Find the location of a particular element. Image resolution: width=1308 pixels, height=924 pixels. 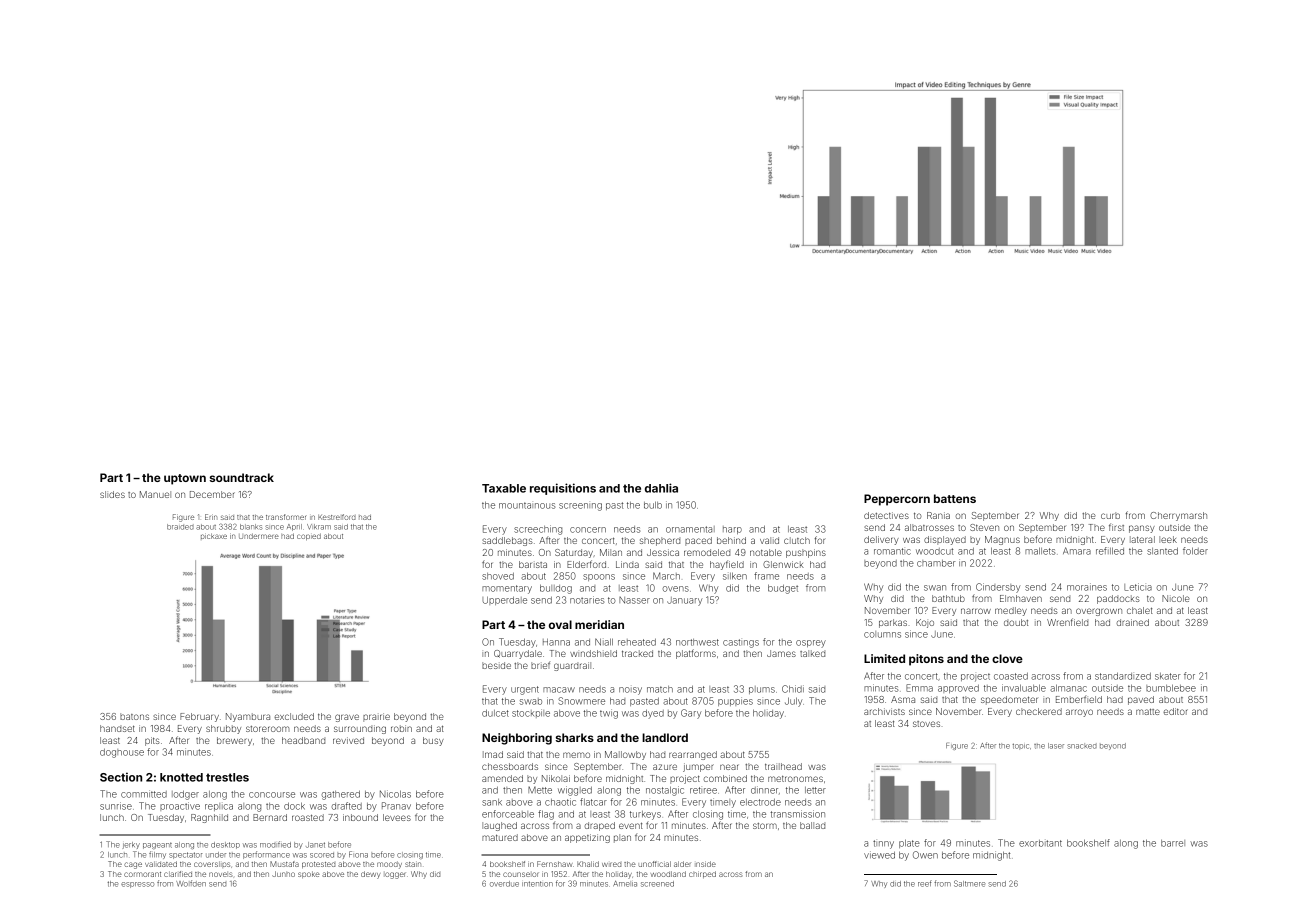

Amelia is located at coordinates (625, 884).
